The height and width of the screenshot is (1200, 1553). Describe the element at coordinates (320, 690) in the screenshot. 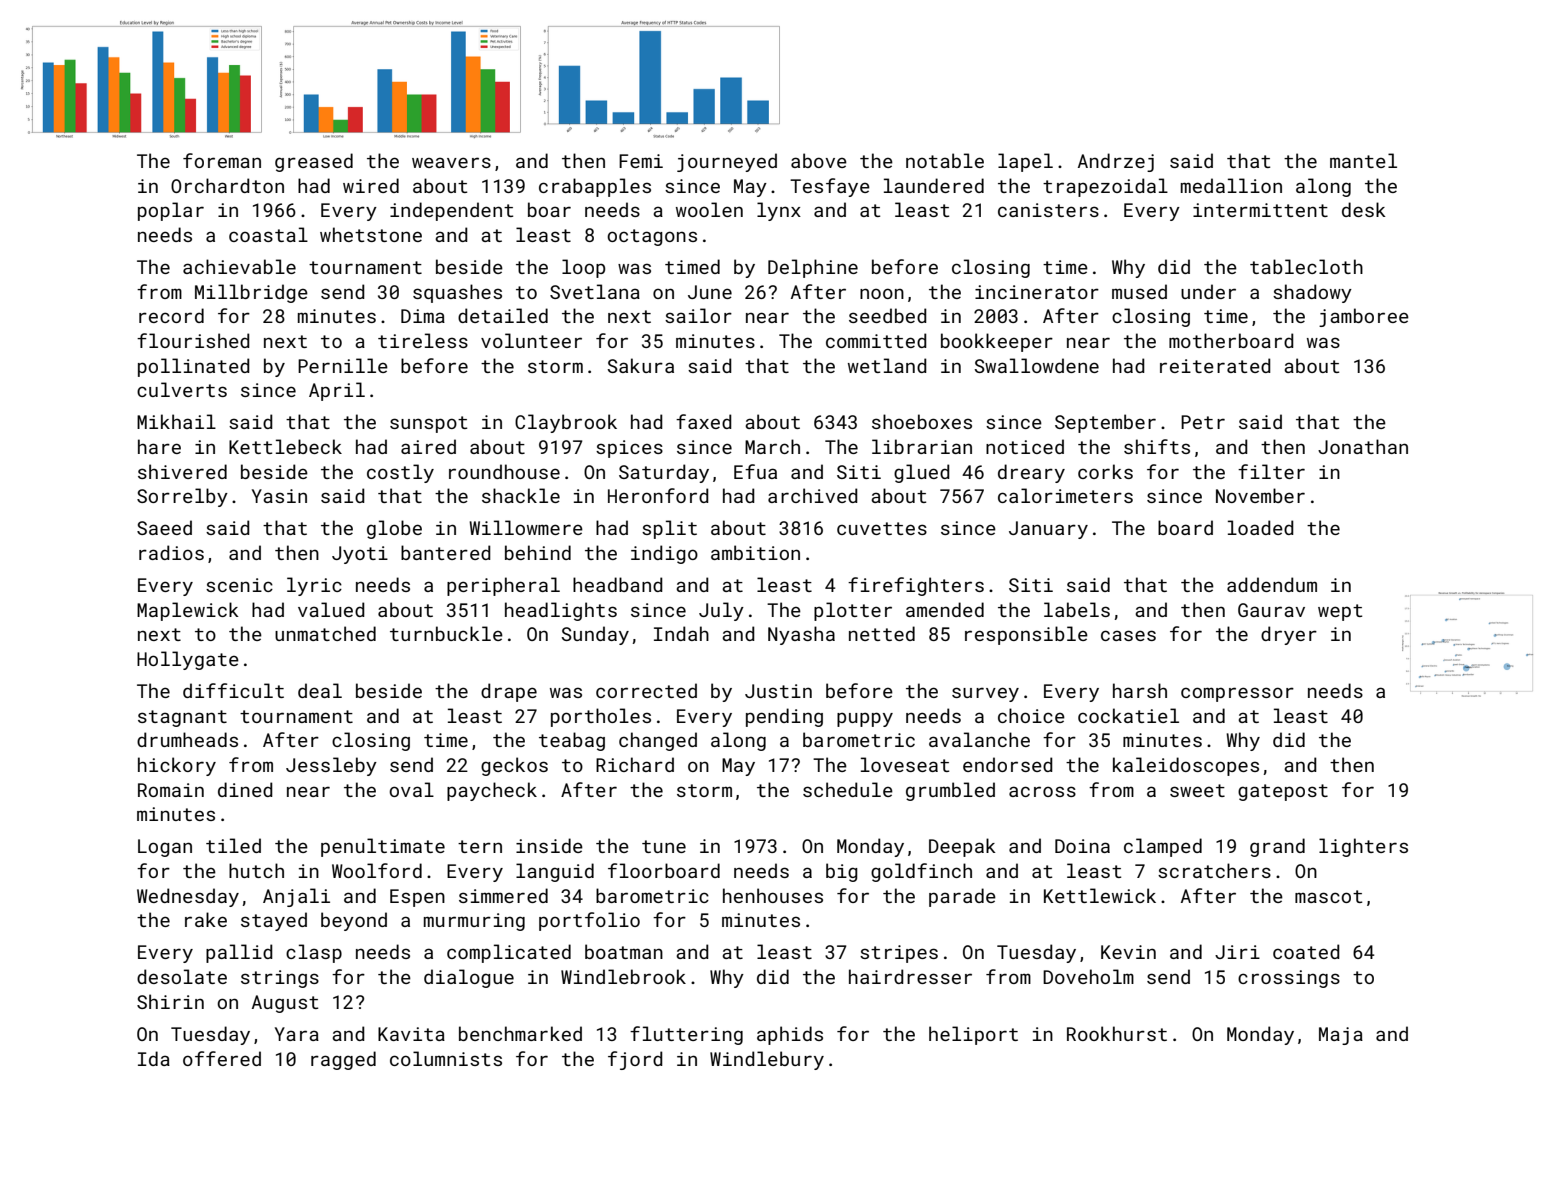

I see `deal` at that location.
